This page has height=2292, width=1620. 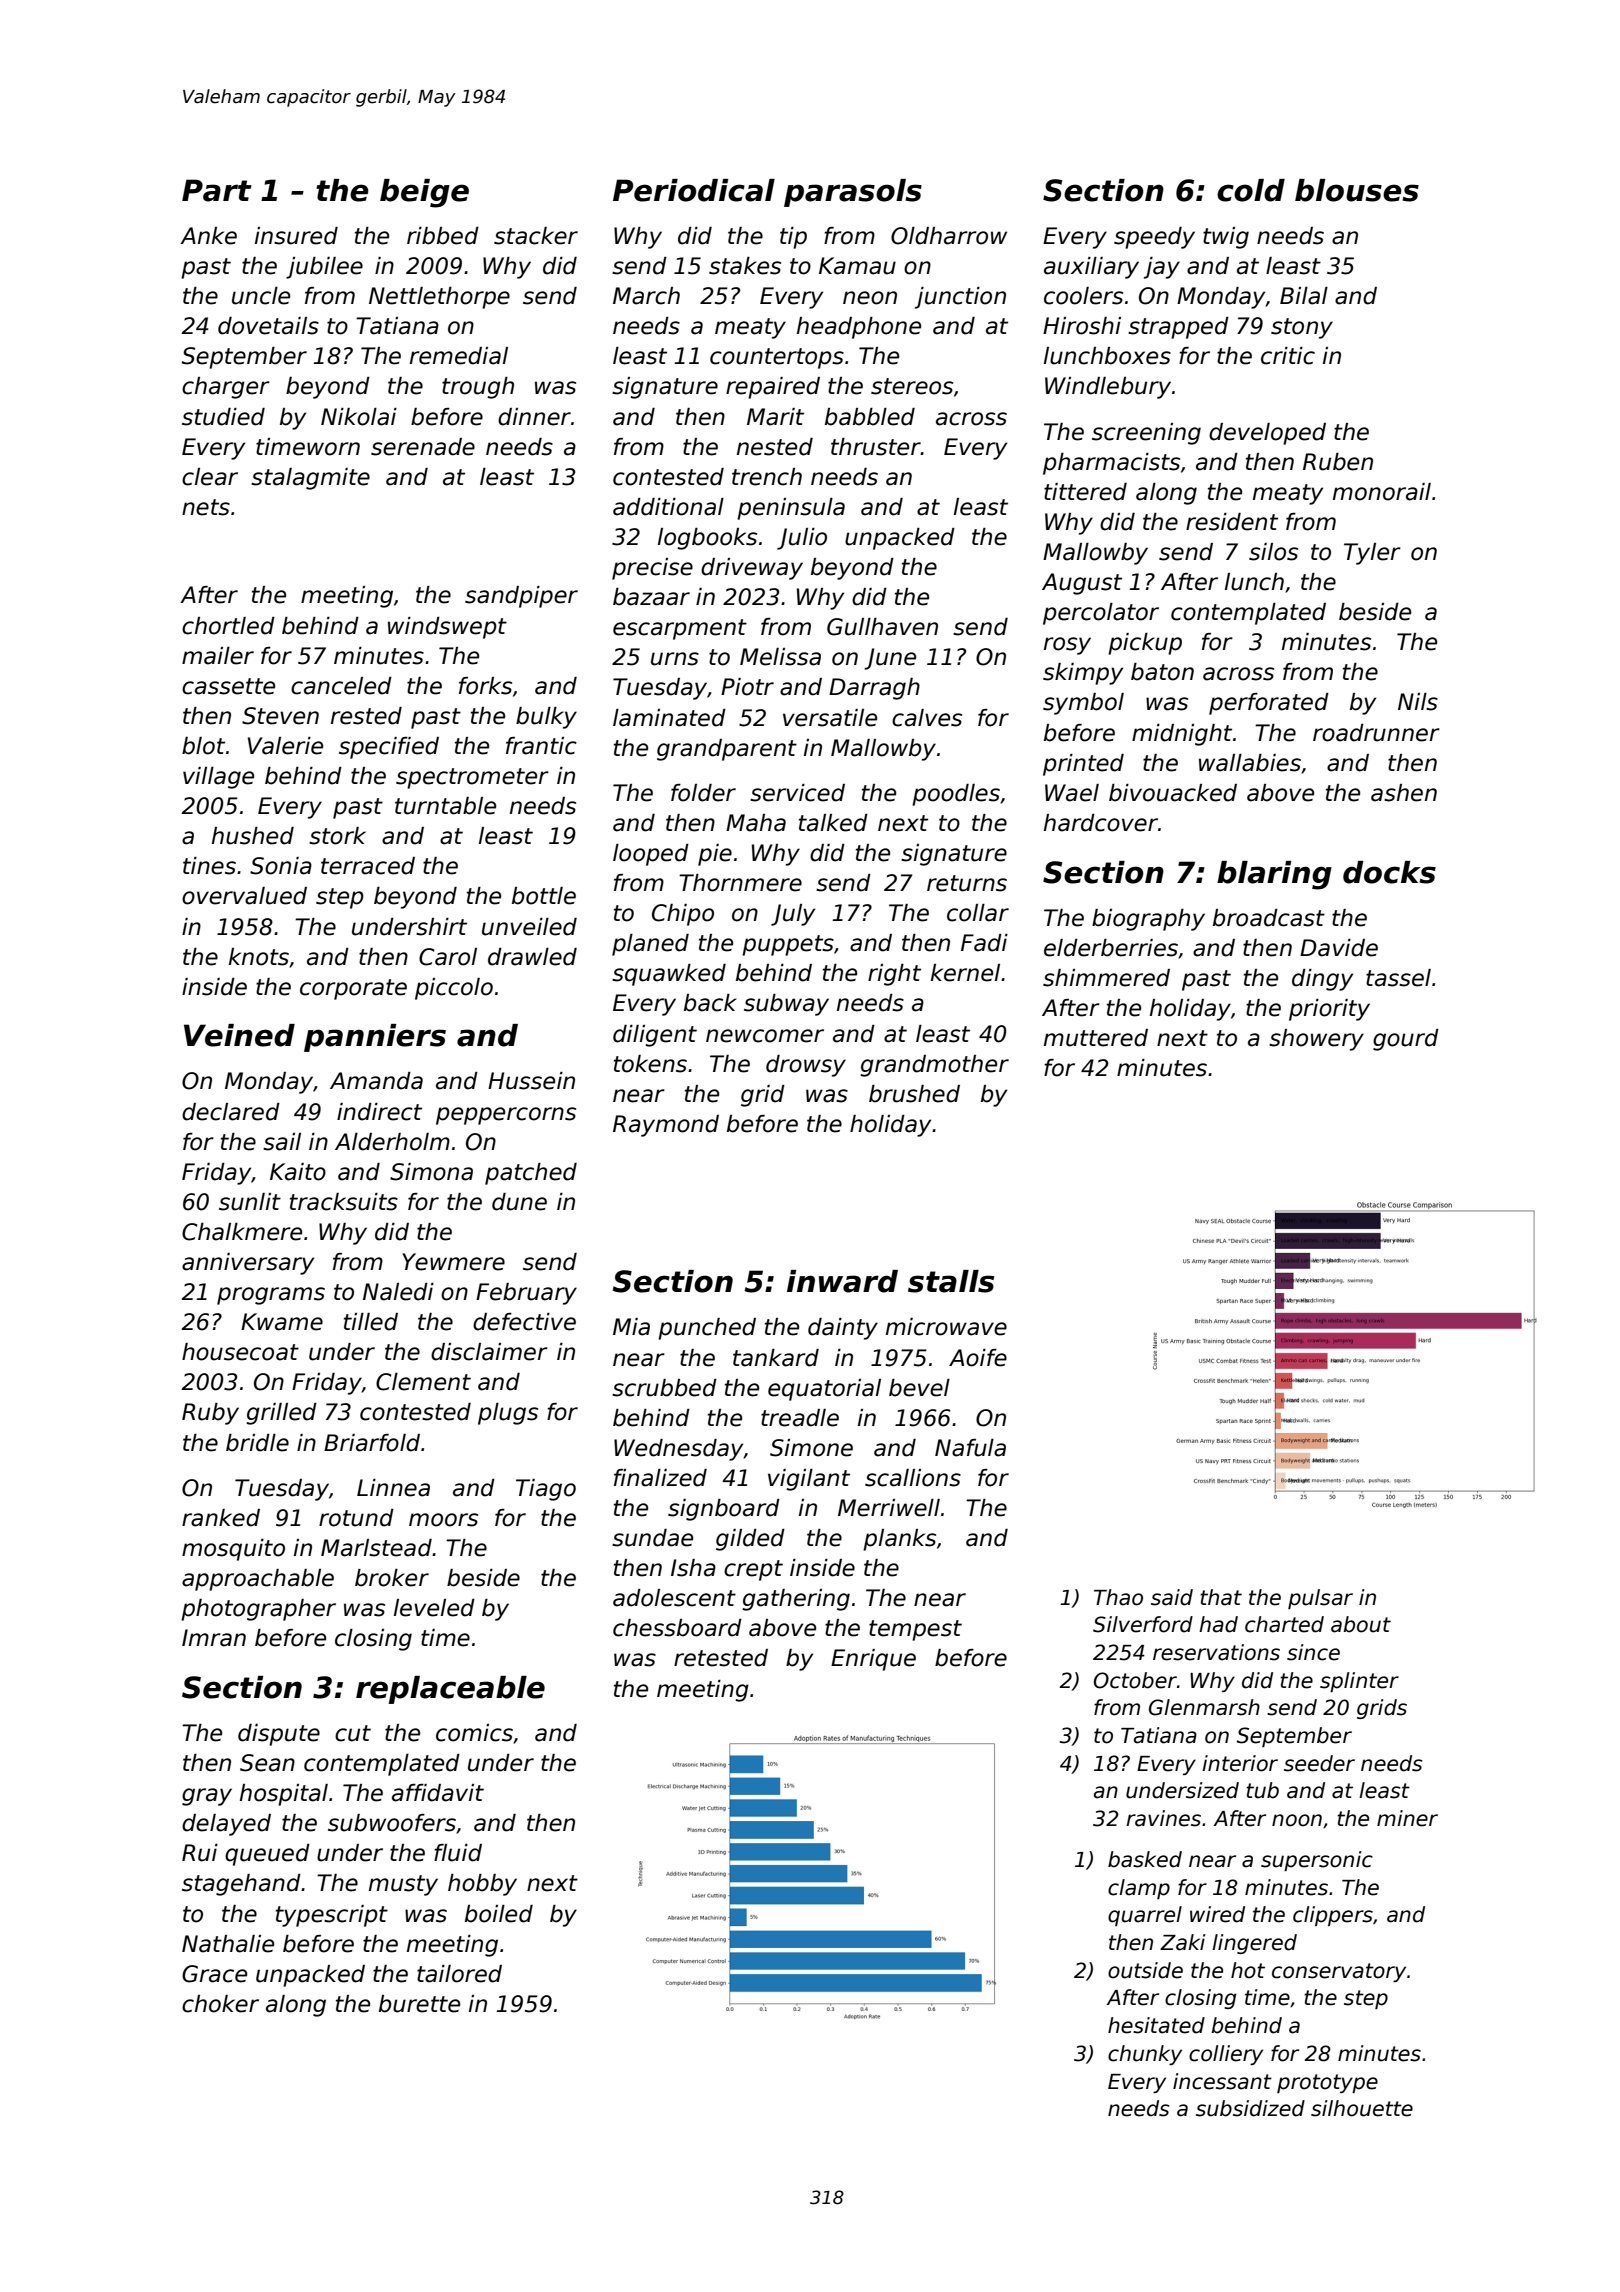 I want to click on strapped, so click(x=1178, y=328).
